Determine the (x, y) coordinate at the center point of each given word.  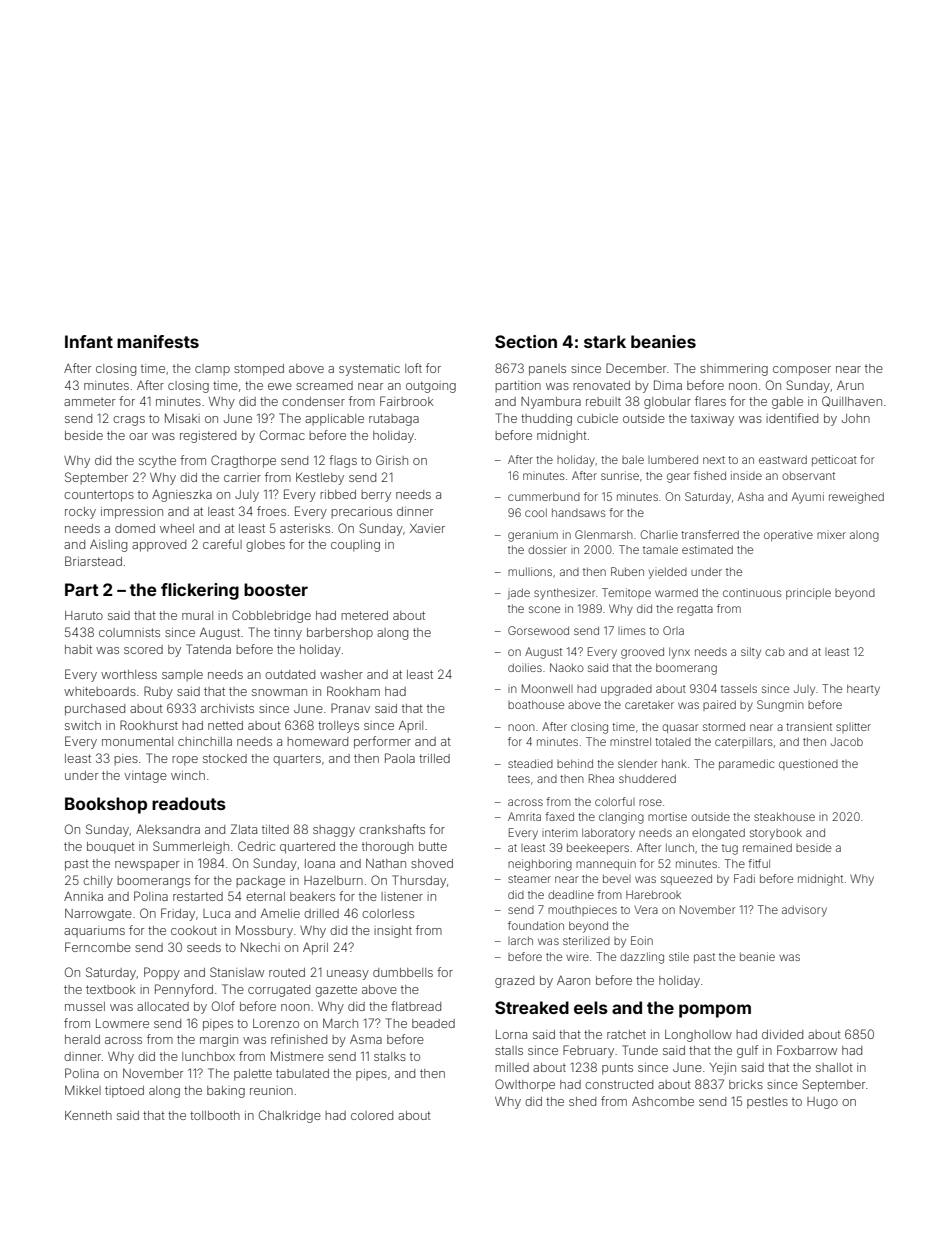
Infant (89, 341)
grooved (642, 653)
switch (83, 725)
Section (526, 341)
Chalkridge (290, 1116)
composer (802, 371)
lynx (679, 653)
